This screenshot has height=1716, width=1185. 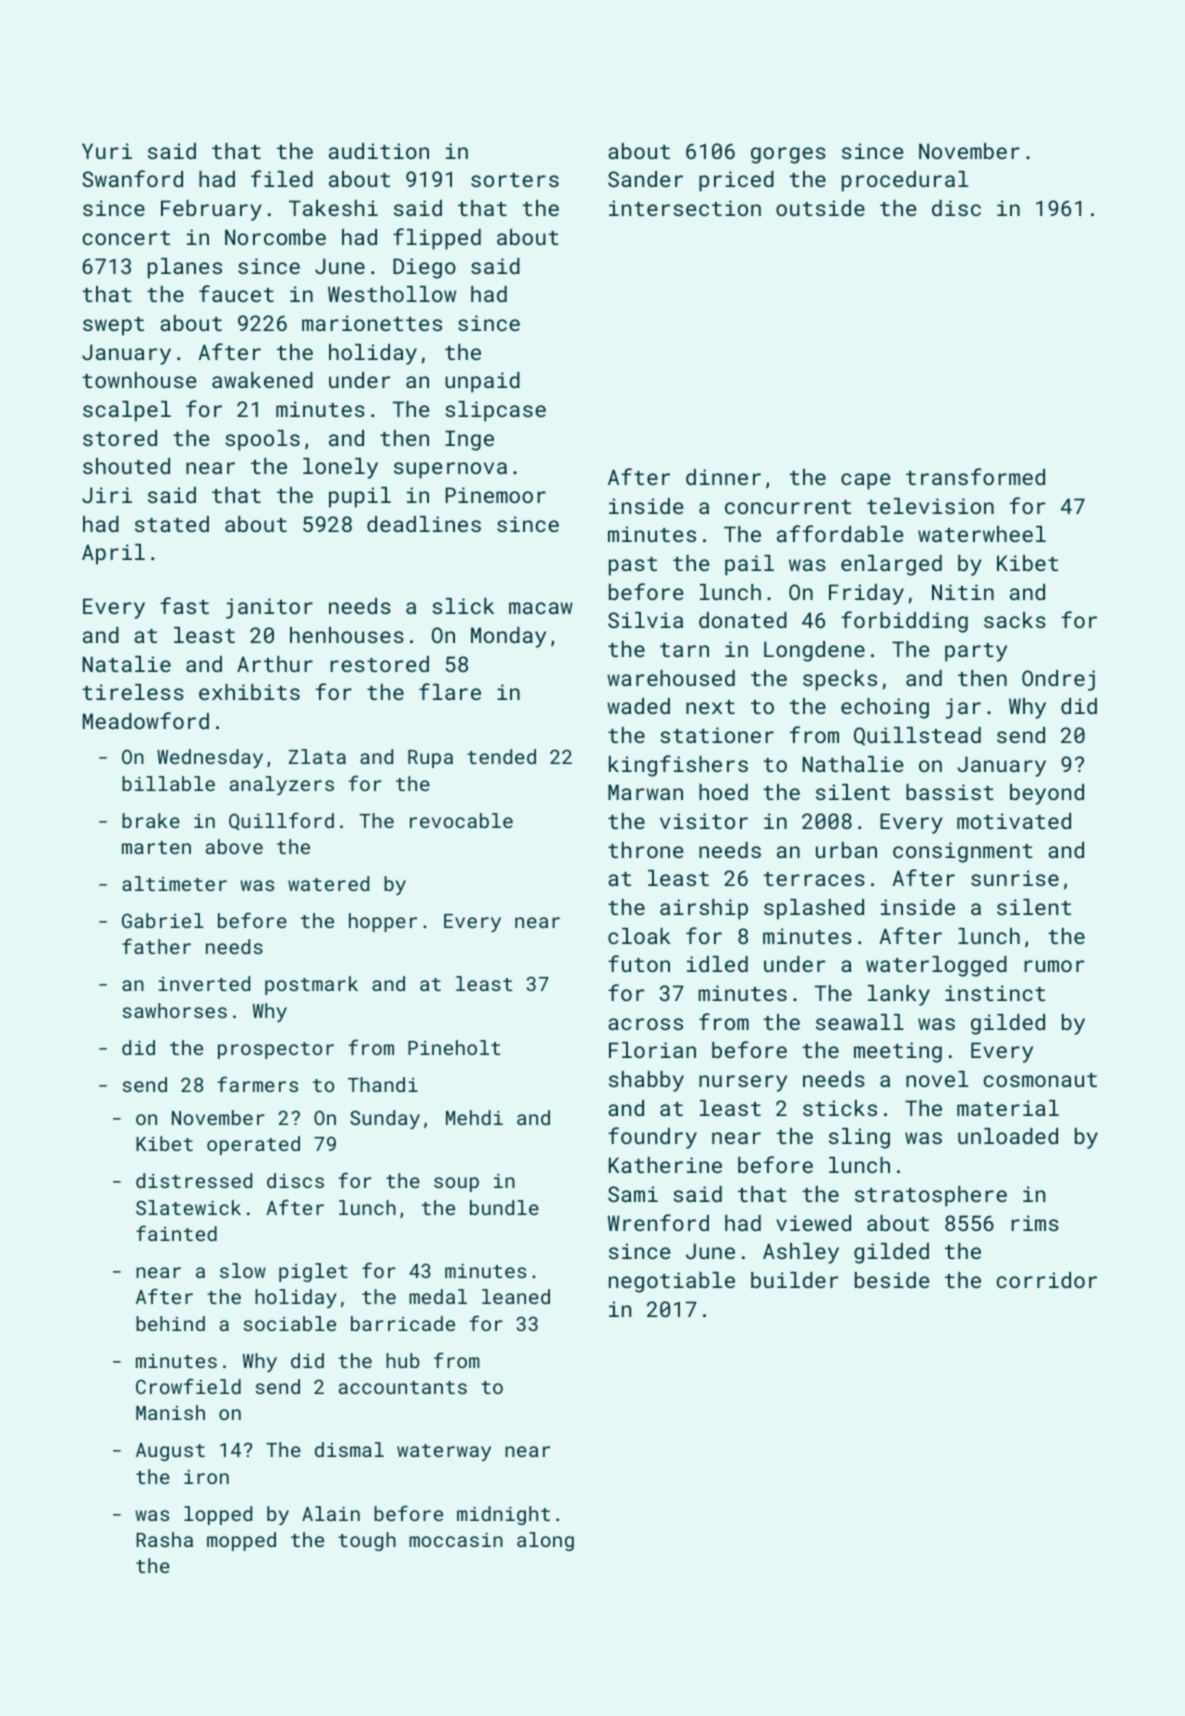 What do you see at coordinates (515, 180) in the screenshot?
I see `sorters` at bounding box center [515, 180].
